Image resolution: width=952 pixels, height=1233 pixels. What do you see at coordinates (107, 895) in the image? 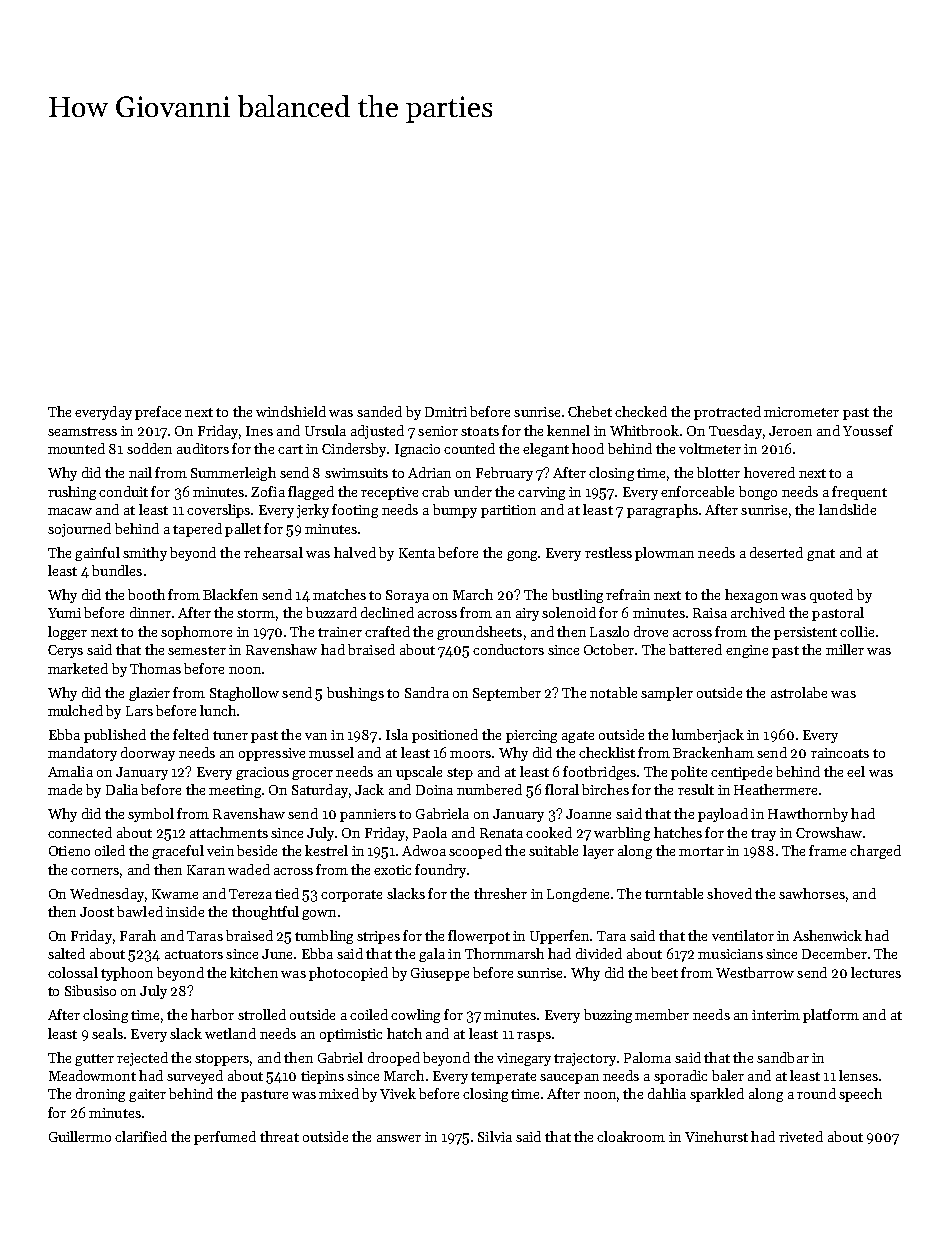
I see `Wednesday` at bounding box center [107, 895].
